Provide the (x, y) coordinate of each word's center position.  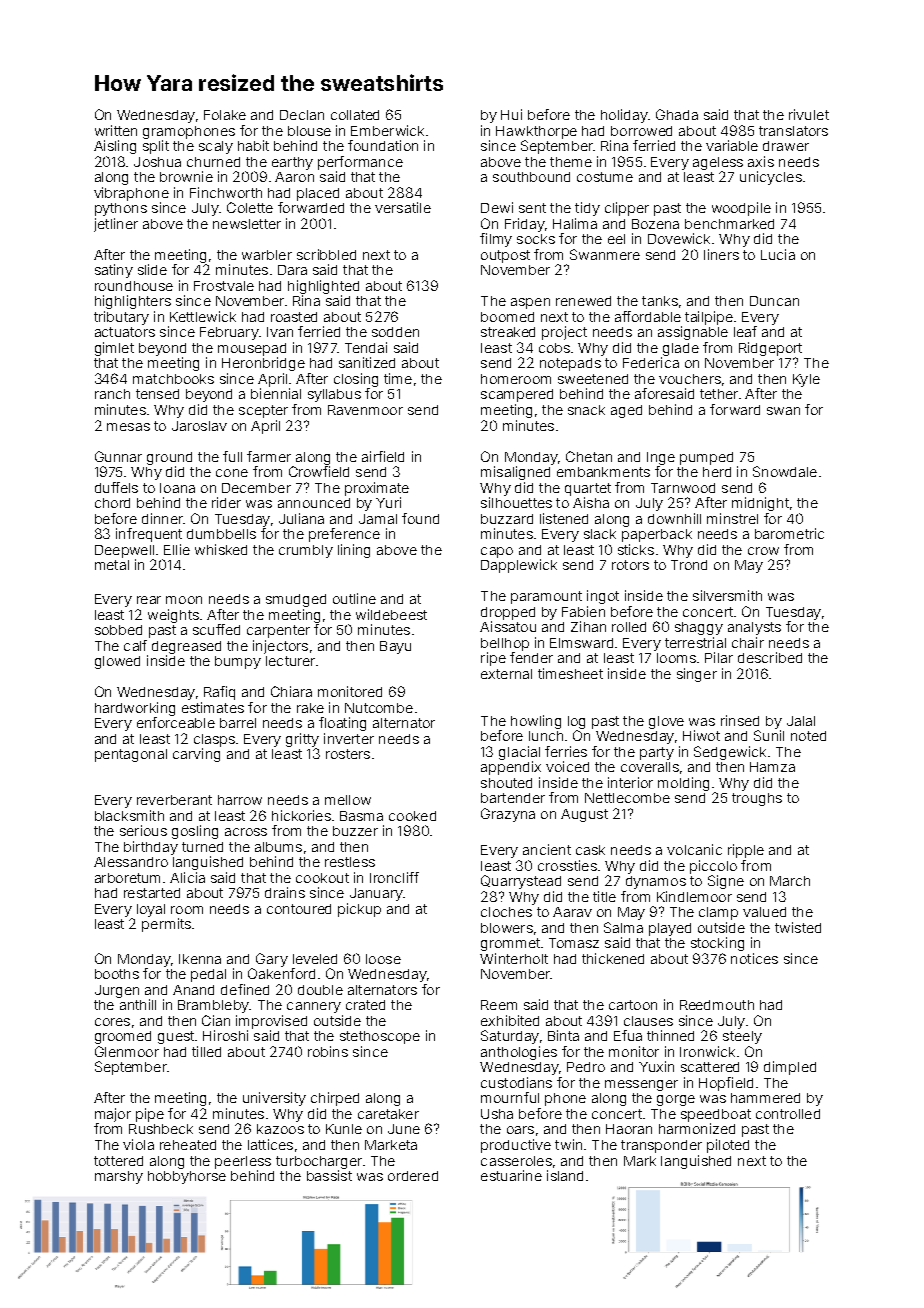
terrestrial (695, 642)
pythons (121, 209)
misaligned (515, 473)
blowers (507, 928)
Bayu (395, 647)
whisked (221, 549)
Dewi (497, 207)
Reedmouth (717, 1005)
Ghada (677, 114)
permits (166, 925)
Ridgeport (770, 349)
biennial (276, 393)
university (274, 1099)
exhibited (510, 1020)
